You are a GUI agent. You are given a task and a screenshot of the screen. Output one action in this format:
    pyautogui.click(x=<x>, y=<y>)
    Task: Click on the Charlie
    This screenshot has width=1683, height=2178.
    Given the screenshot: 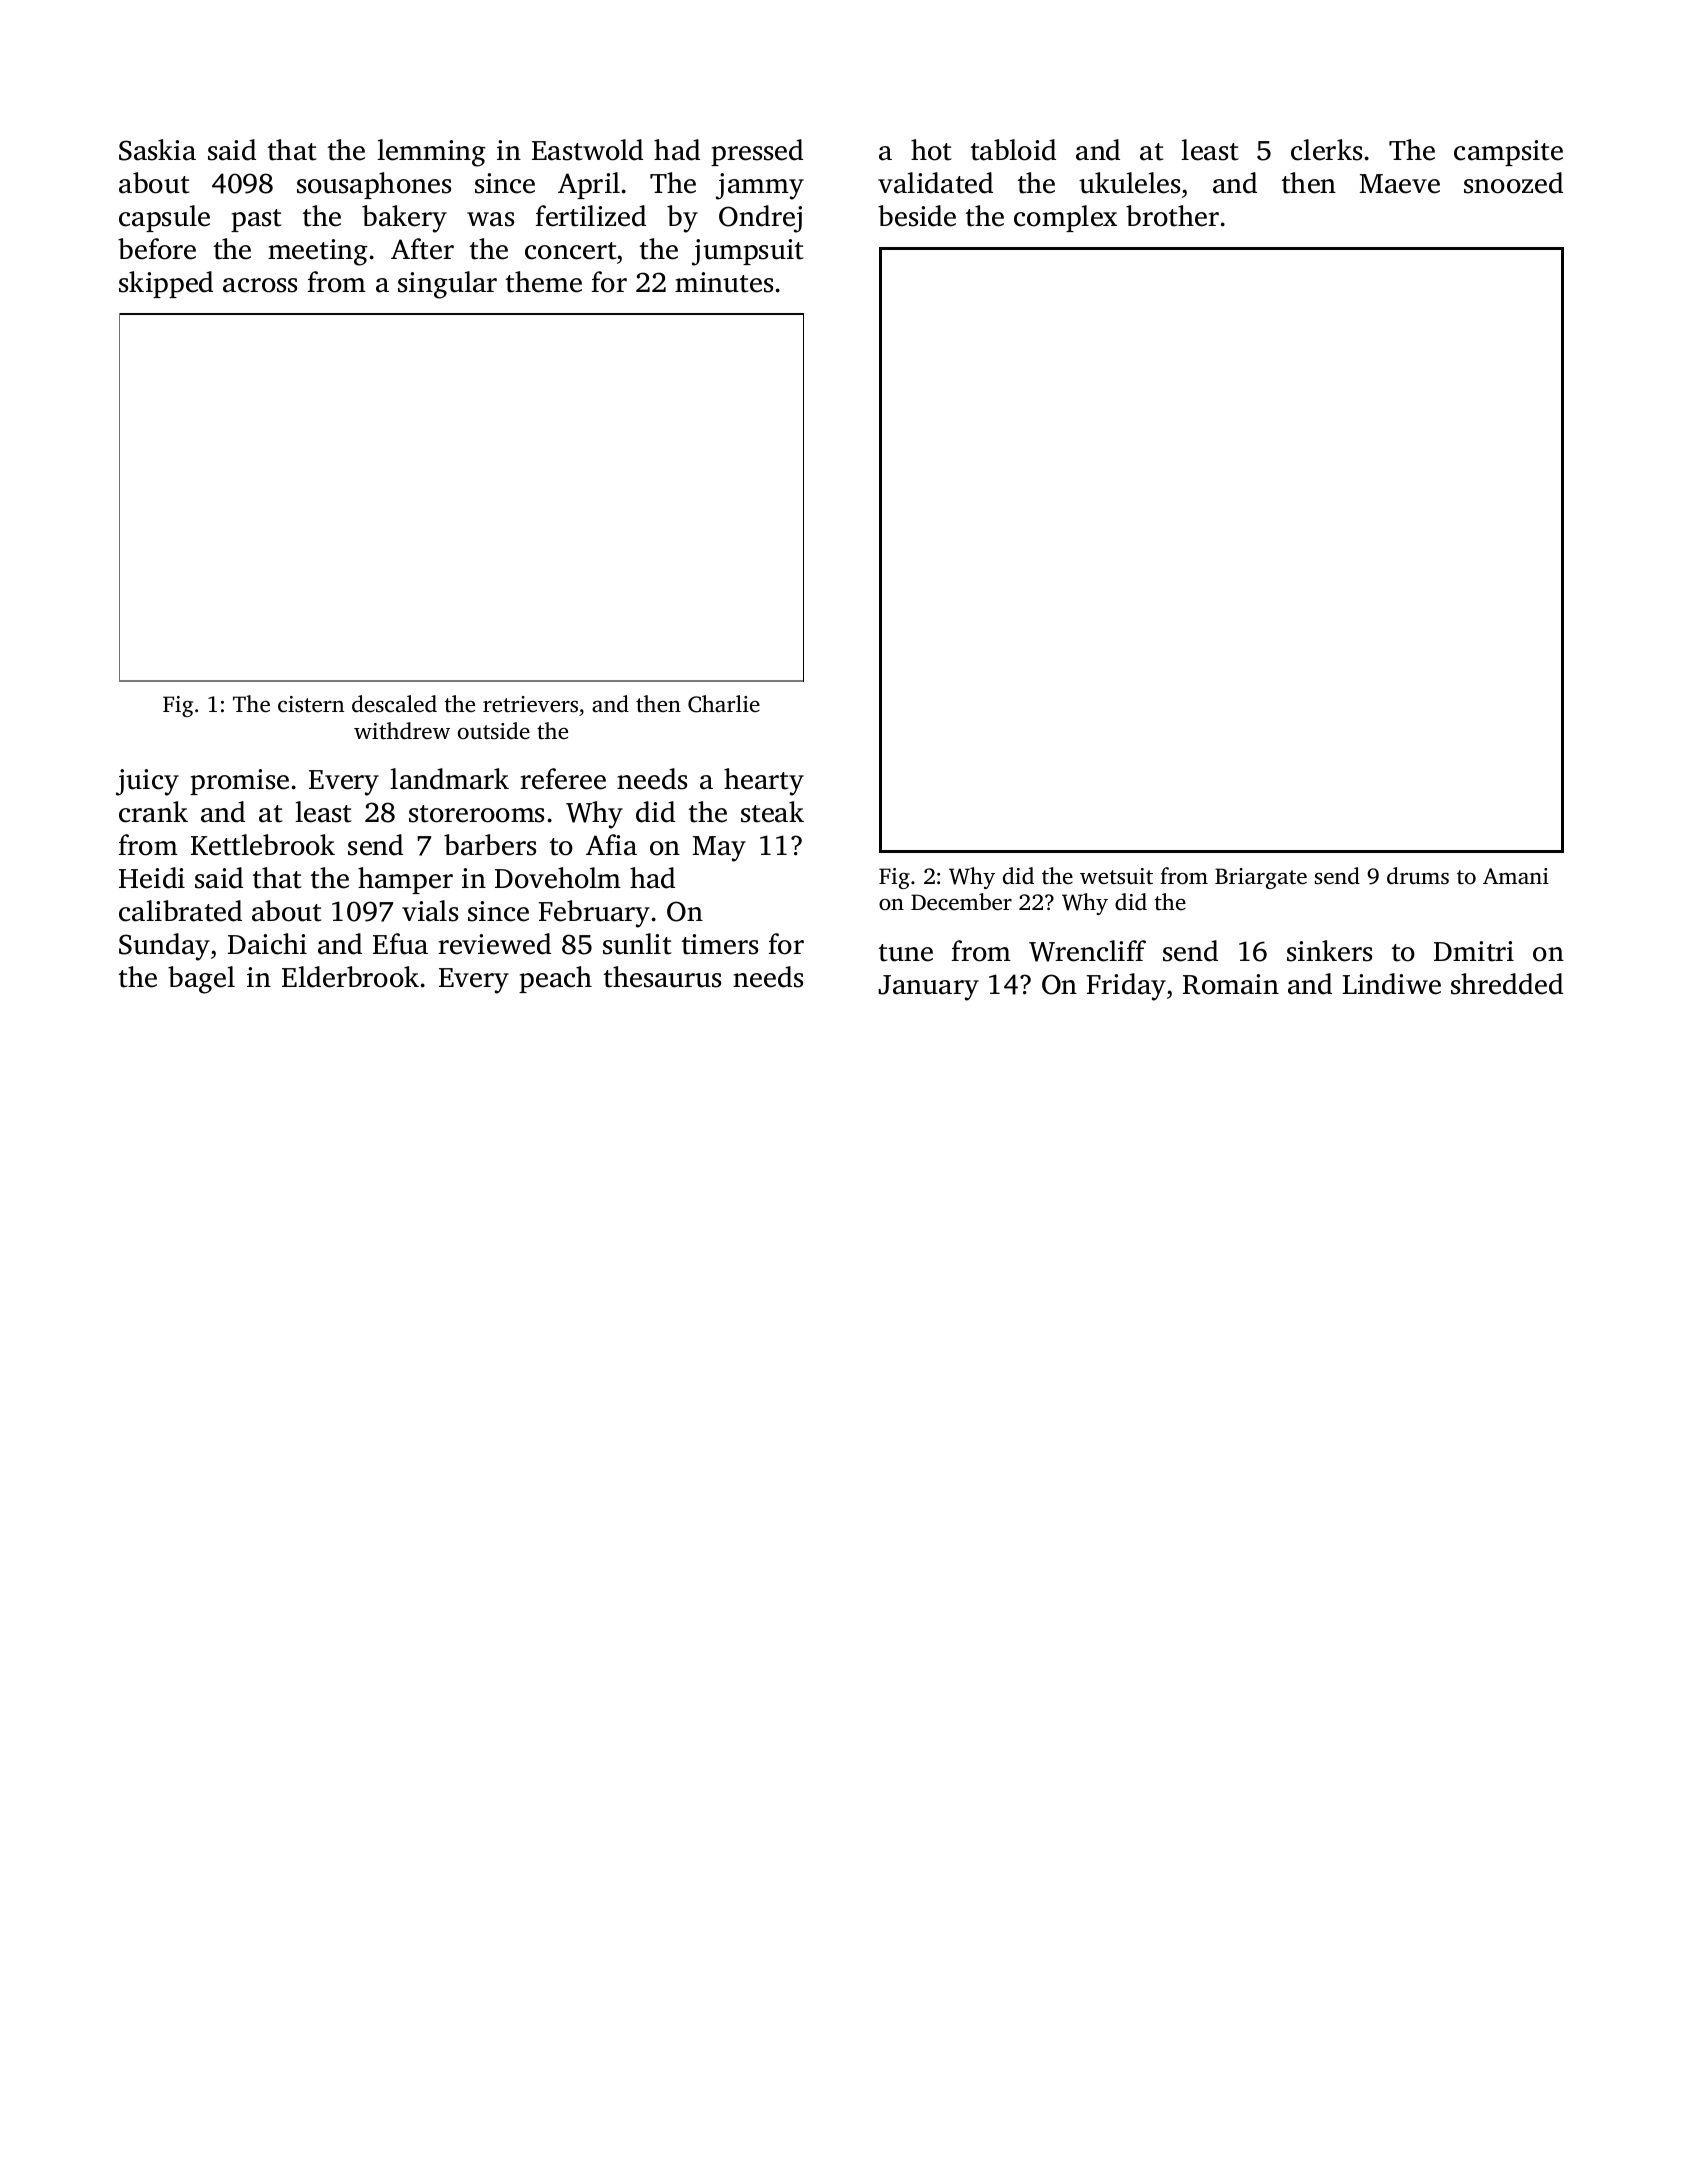 What is the action you would take?
    pyautogui.click(x=724, y=704)
